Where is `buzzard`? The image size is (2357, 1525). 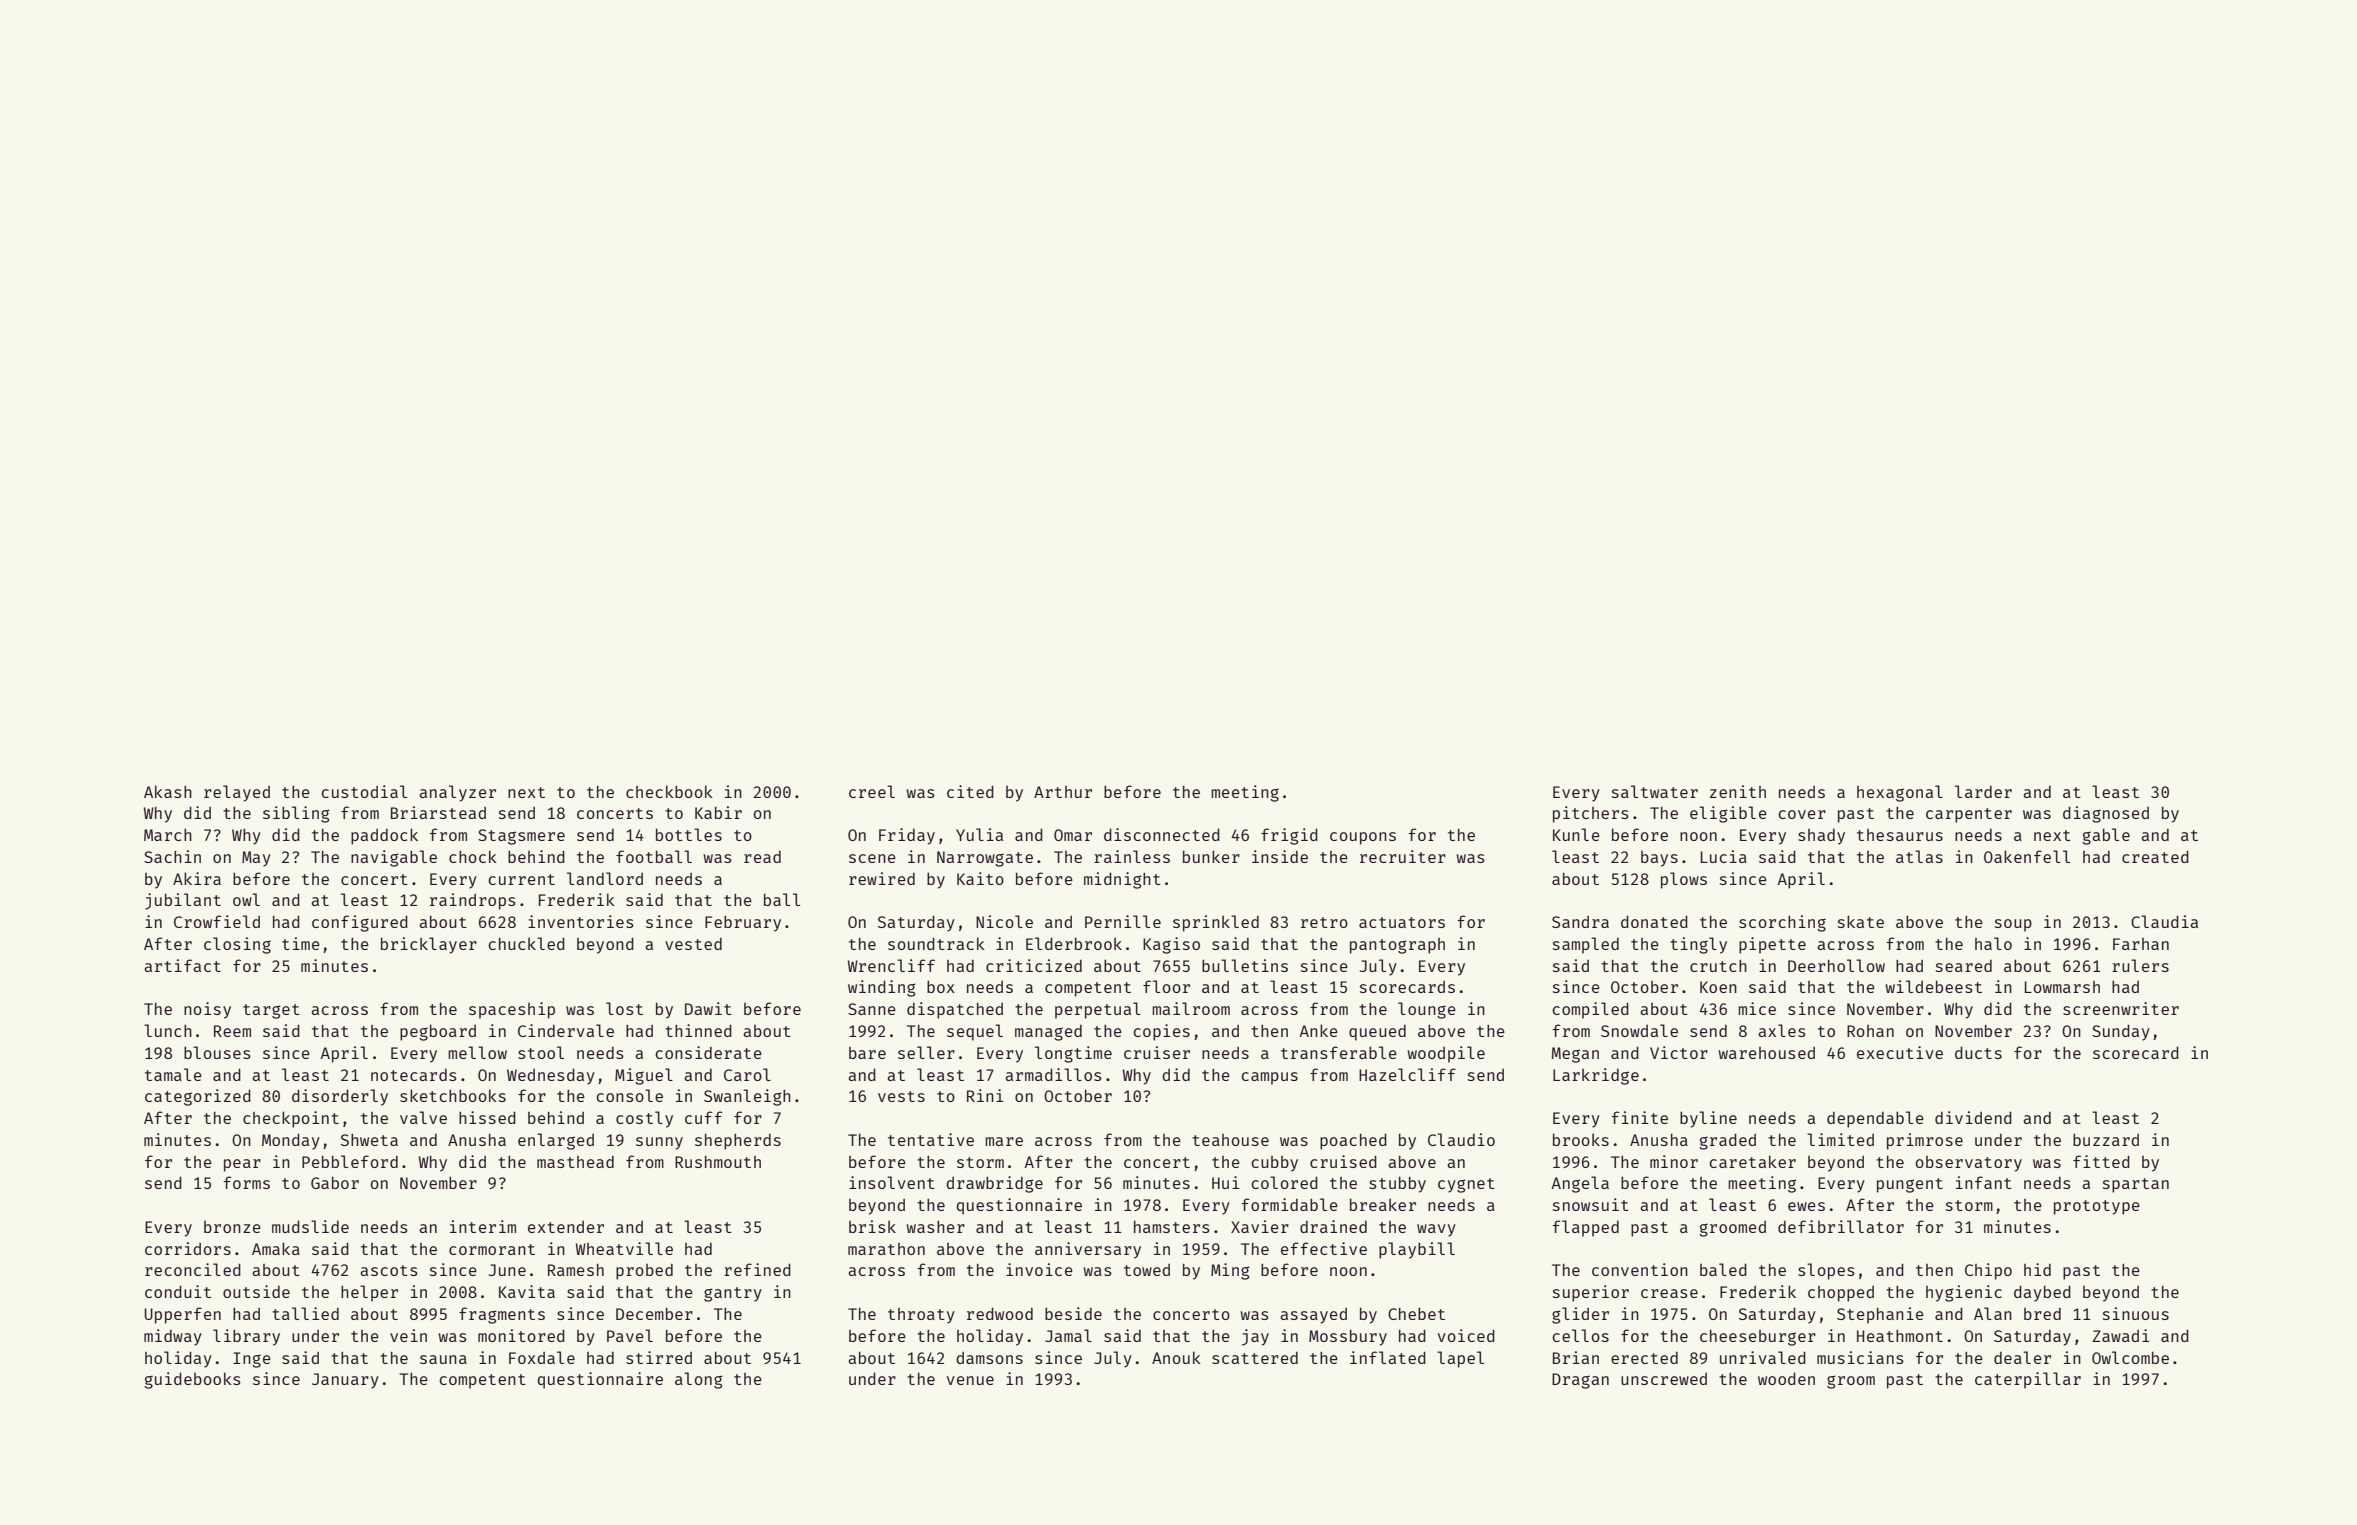
buzzard is located at coordinates (2106, 1139).
